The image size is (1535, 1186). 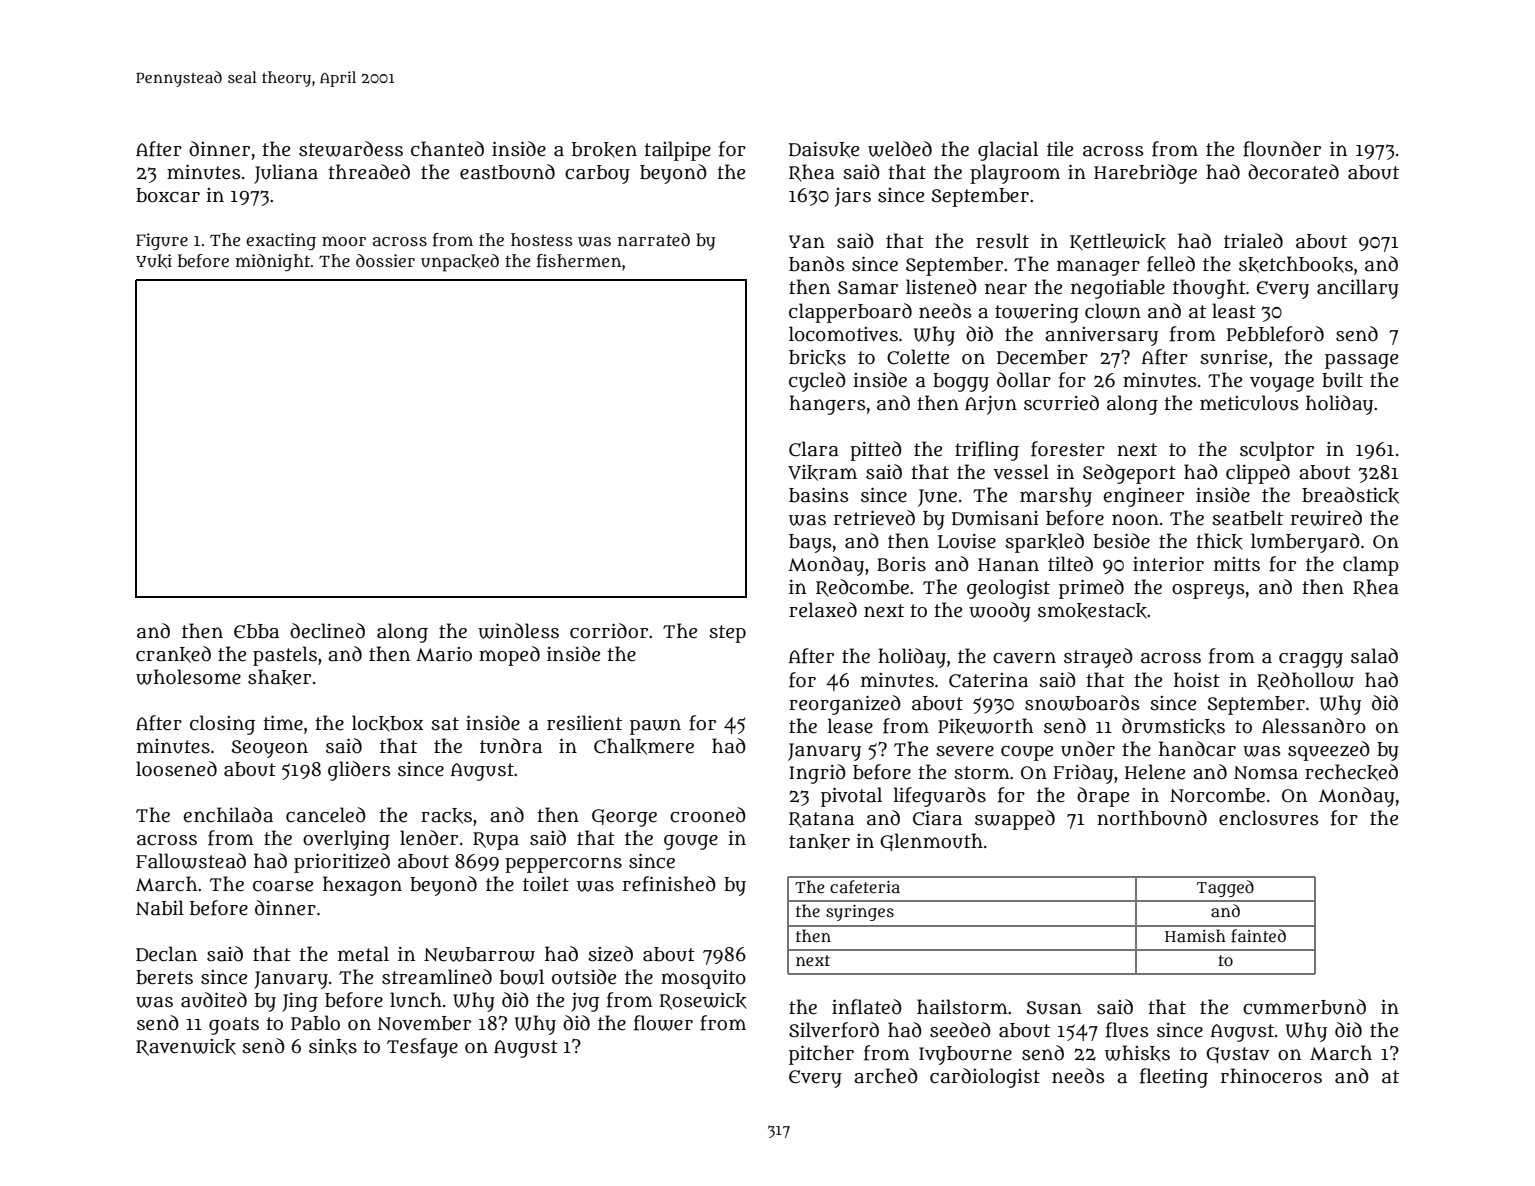 I want to click on broken, so click(x=604, y=150).
